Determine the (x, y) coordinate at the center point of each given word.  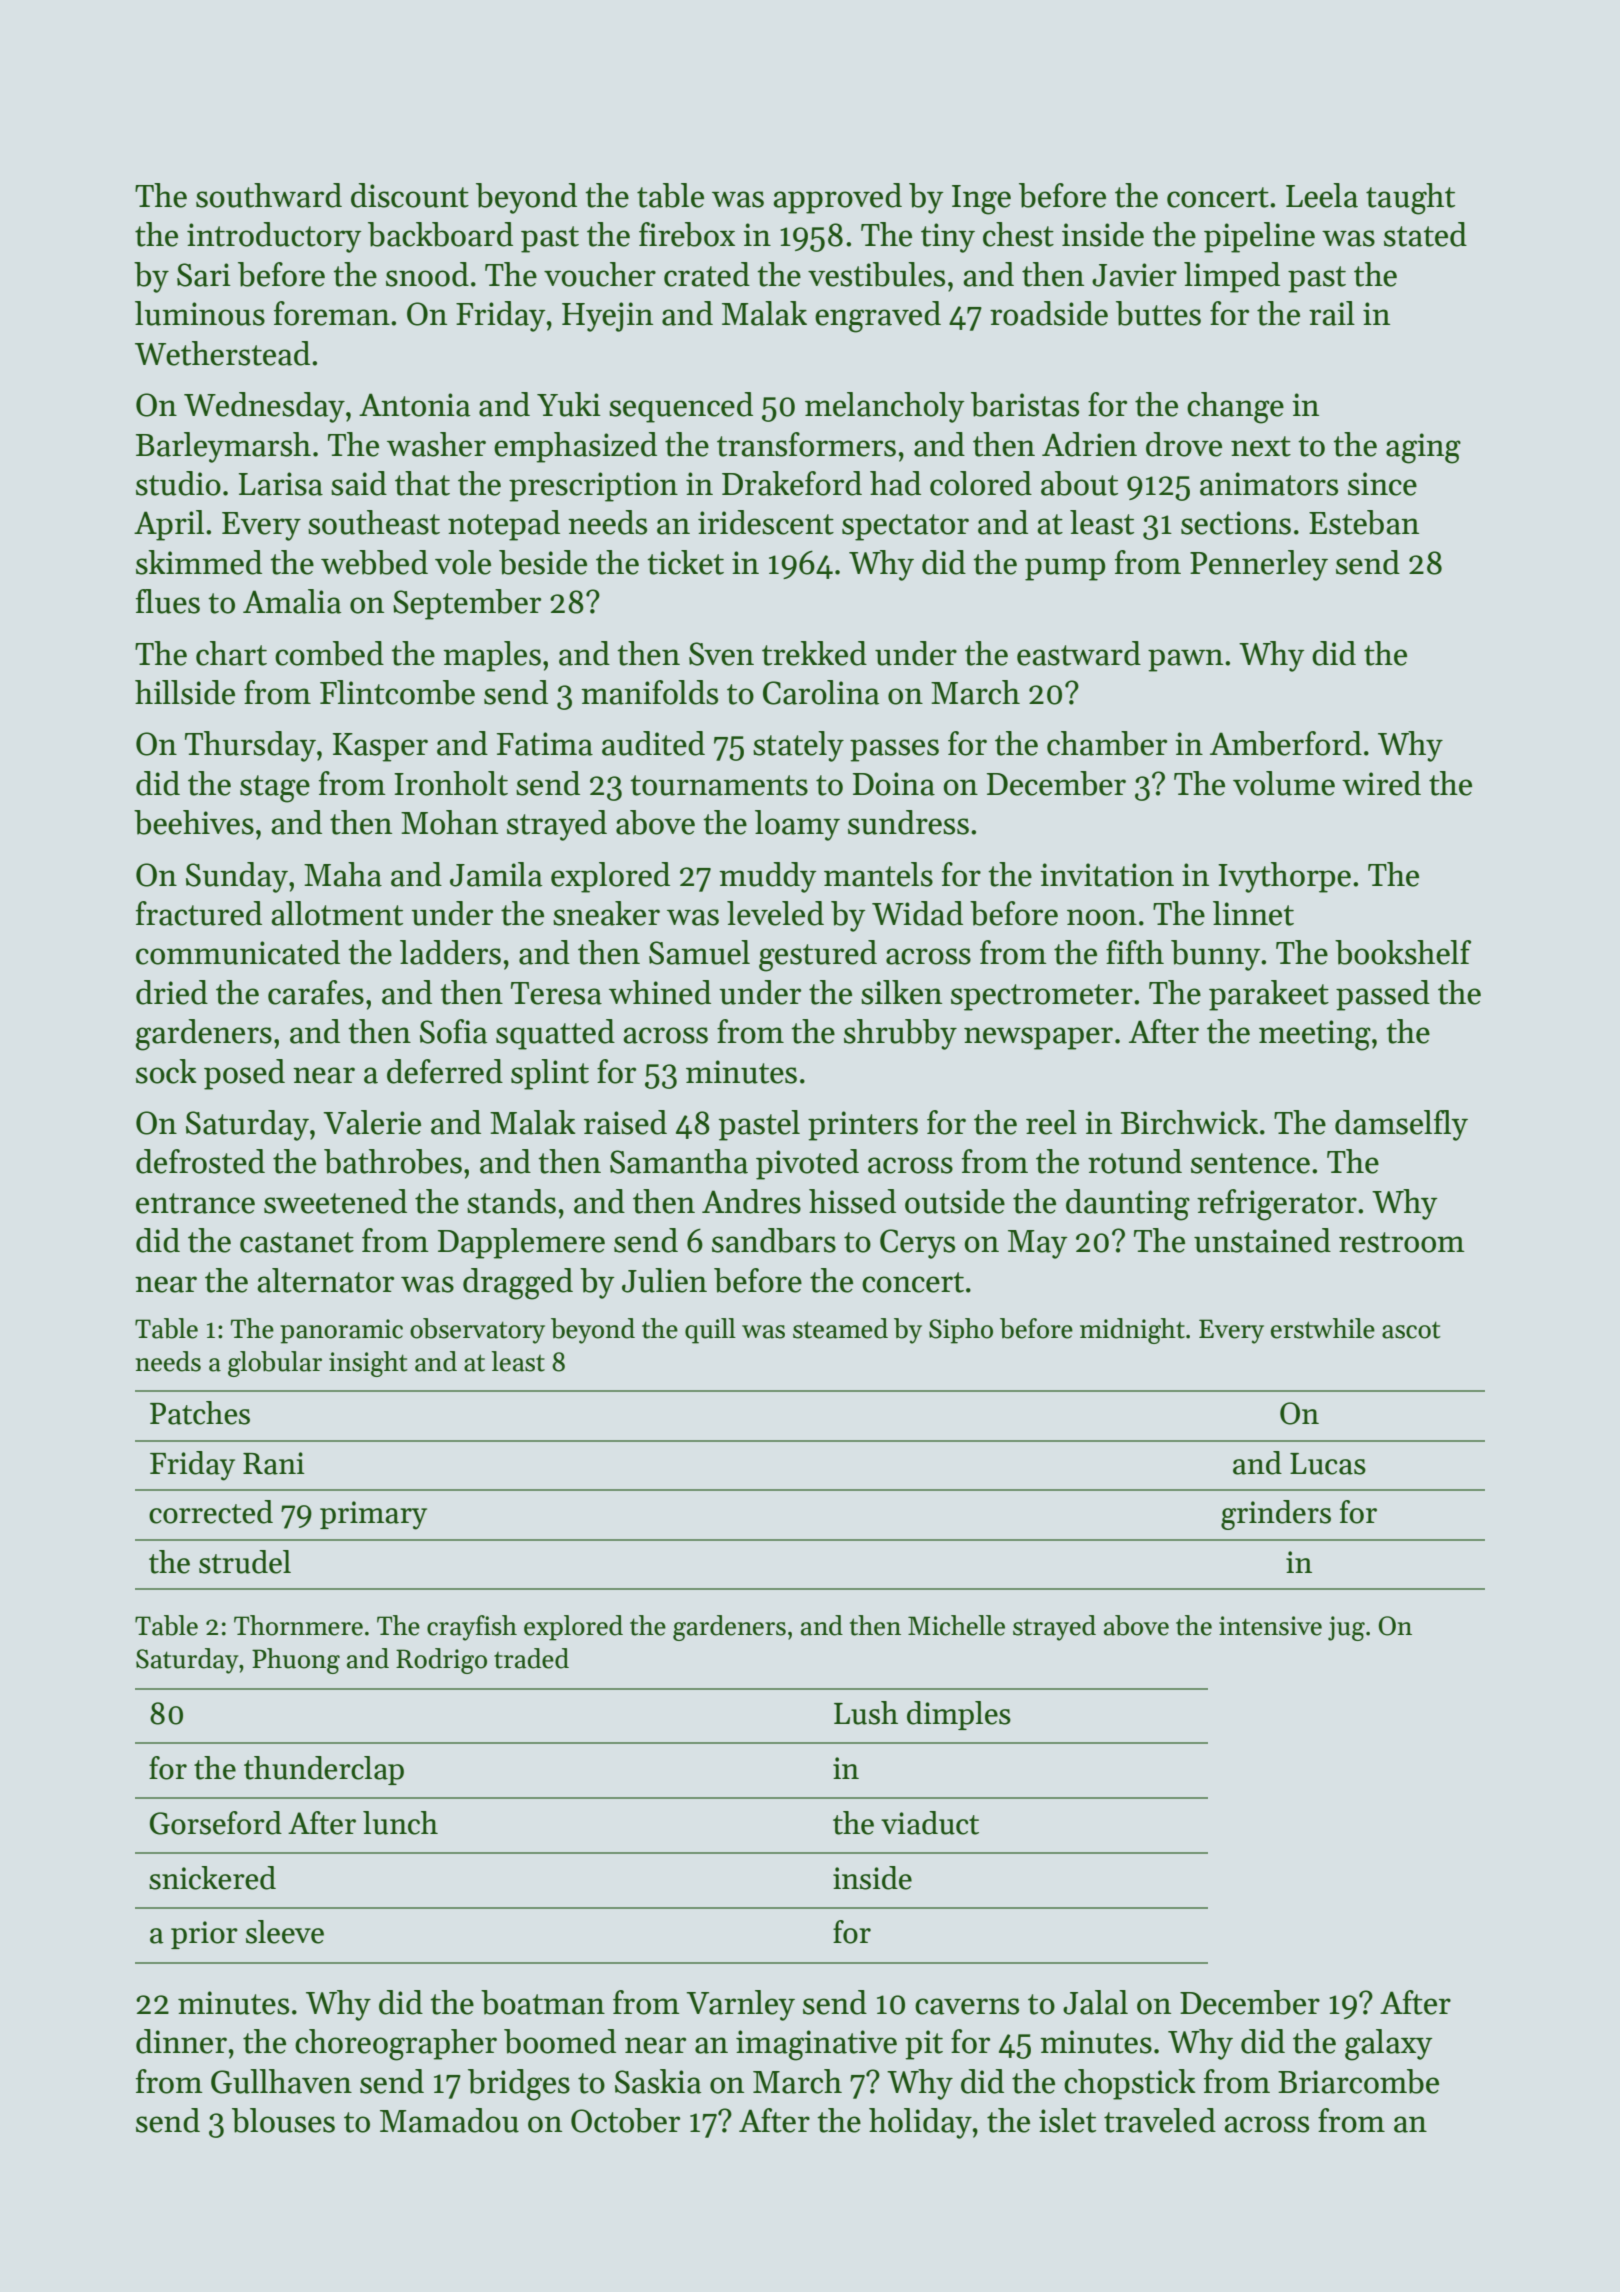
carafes (316, 992)
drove (1184, 444)
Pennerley (1259, 565)
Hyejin (607, 317)
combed (329, 653)
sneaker (606, 913)
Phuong (296, 1661)
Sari (204, 275)
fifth (1135, 952)
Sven (721, 654)
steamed (840, 1328)
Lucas (1328, 1464)
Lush (866, 1713)
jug (1346, 1628)
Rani (274, 1463)
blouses (283, 2120)
